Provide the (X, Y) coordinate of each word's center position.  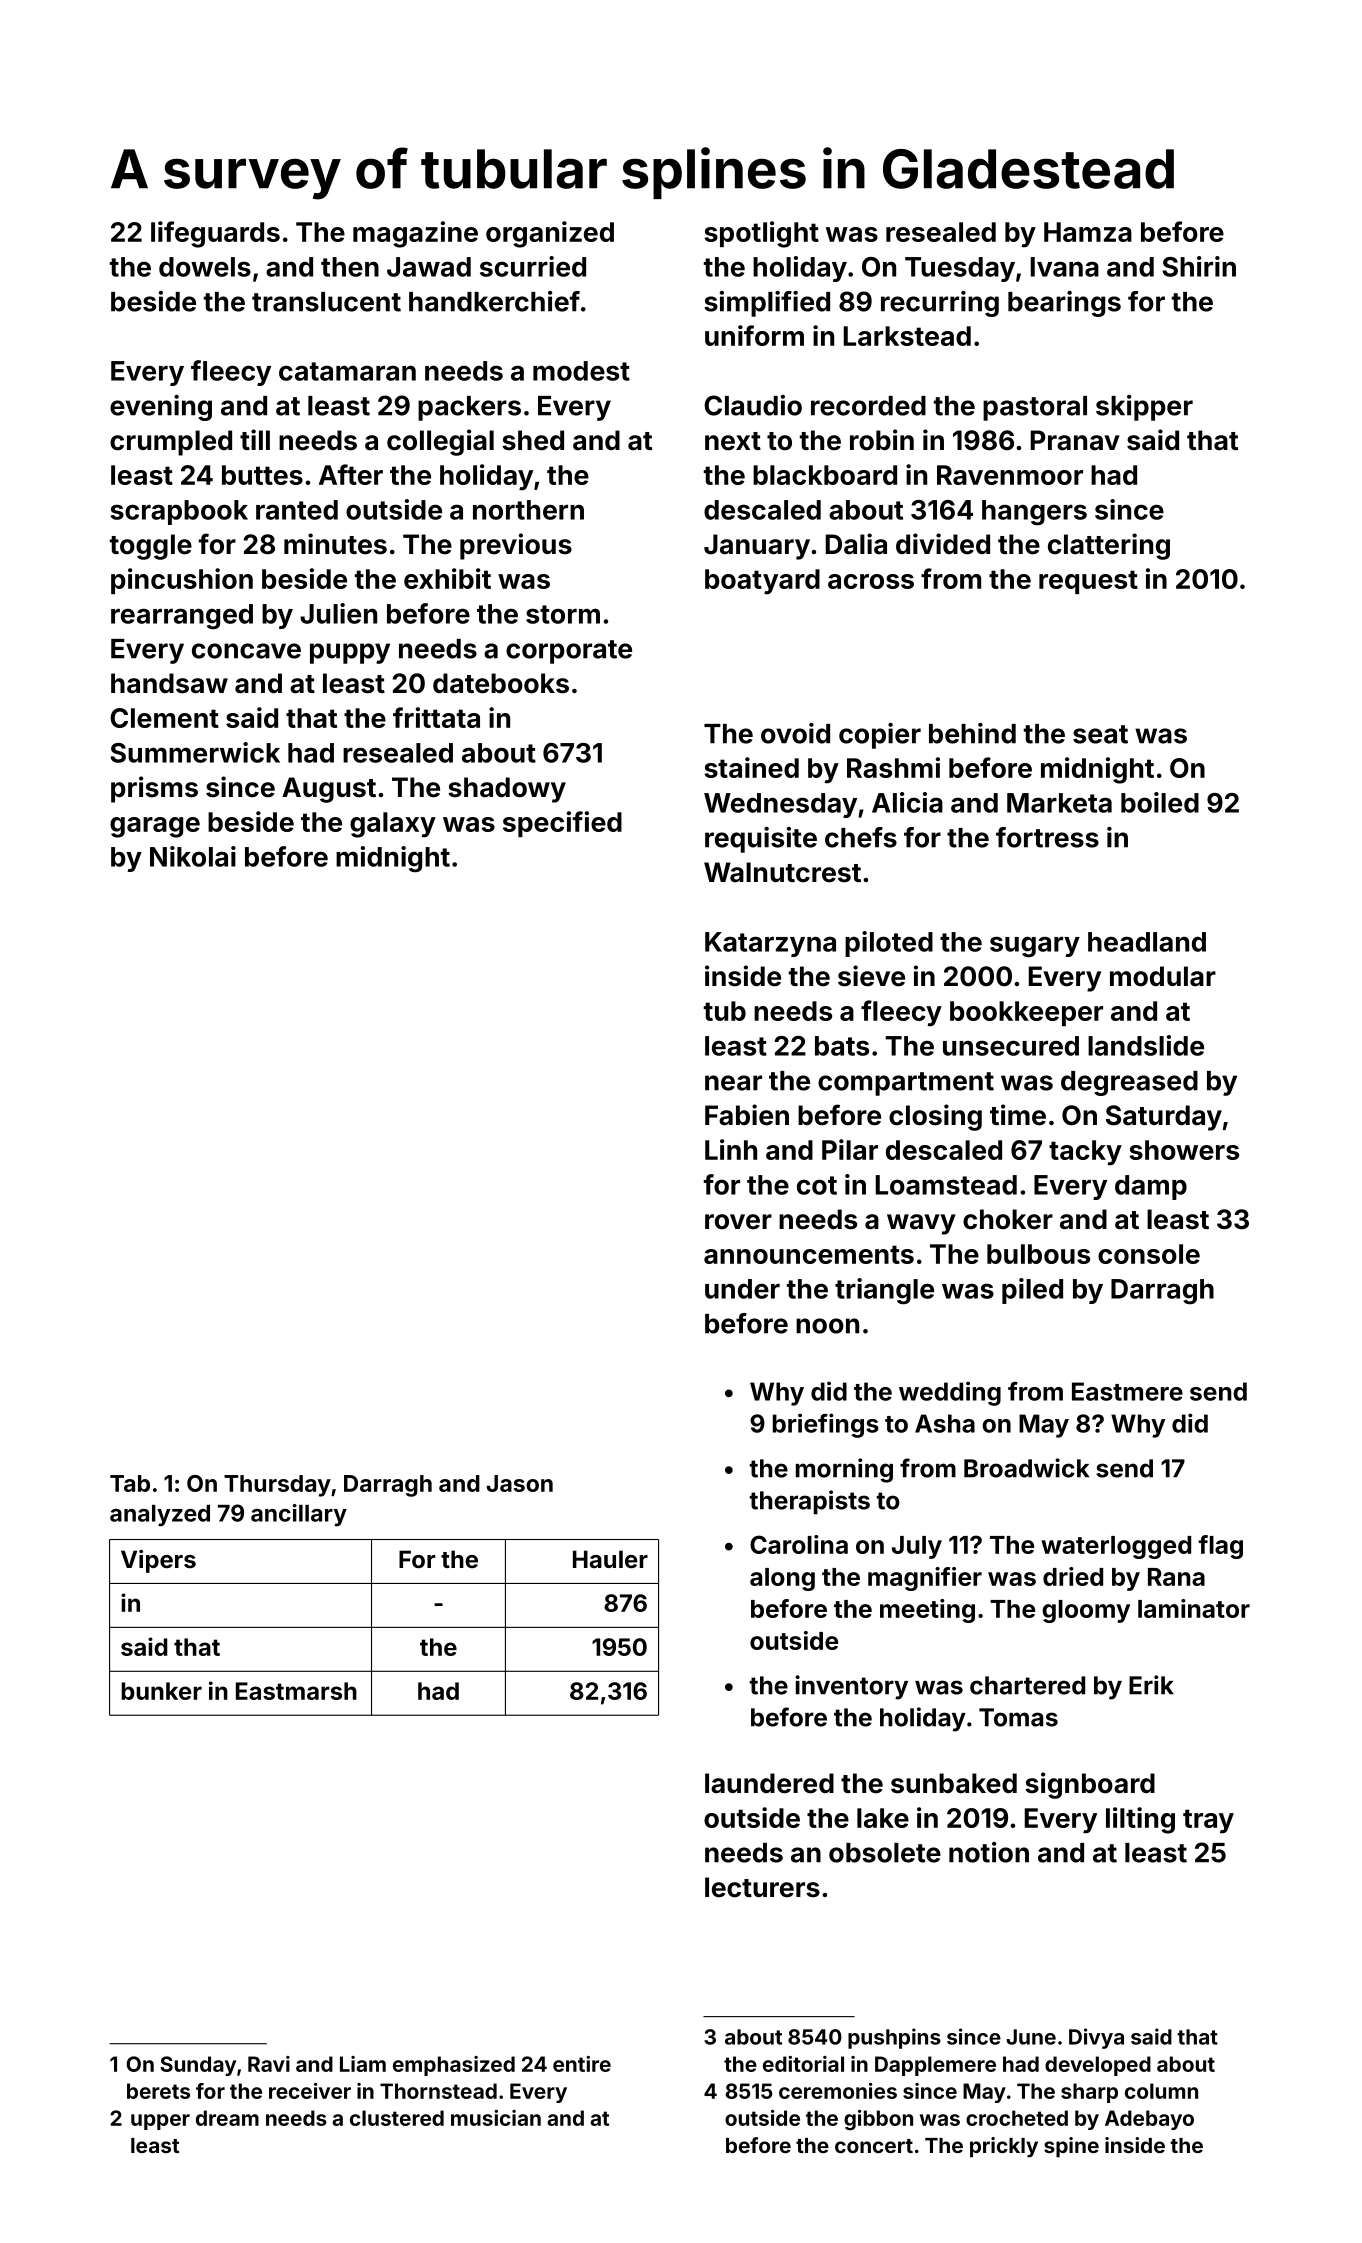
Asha (945, 1423)
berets (158, 2091)
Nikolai (193, 856)
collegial (440, 442)
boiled (1160, 802)
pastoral (1035, 408)
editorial (803, 2064)
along (782, 1579)
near (733, 1083)
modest (581, 371)
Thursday (277, 1486)
